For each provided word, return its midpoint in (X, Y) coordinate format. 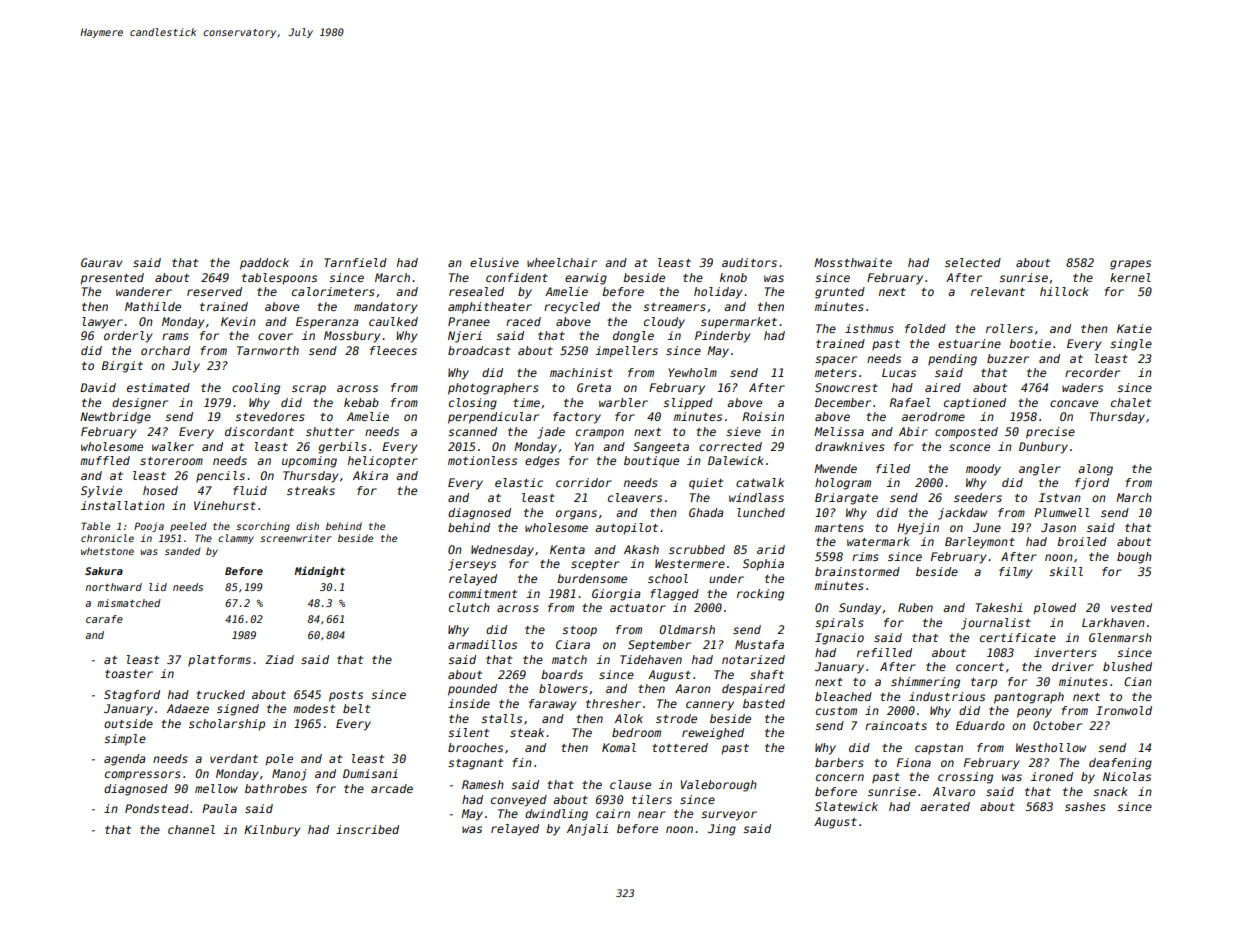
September (659, 646)
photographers (493, 389)
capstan (939, 749)
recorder (1092, 372)
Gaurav (101, 262)
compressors (143, 776)
